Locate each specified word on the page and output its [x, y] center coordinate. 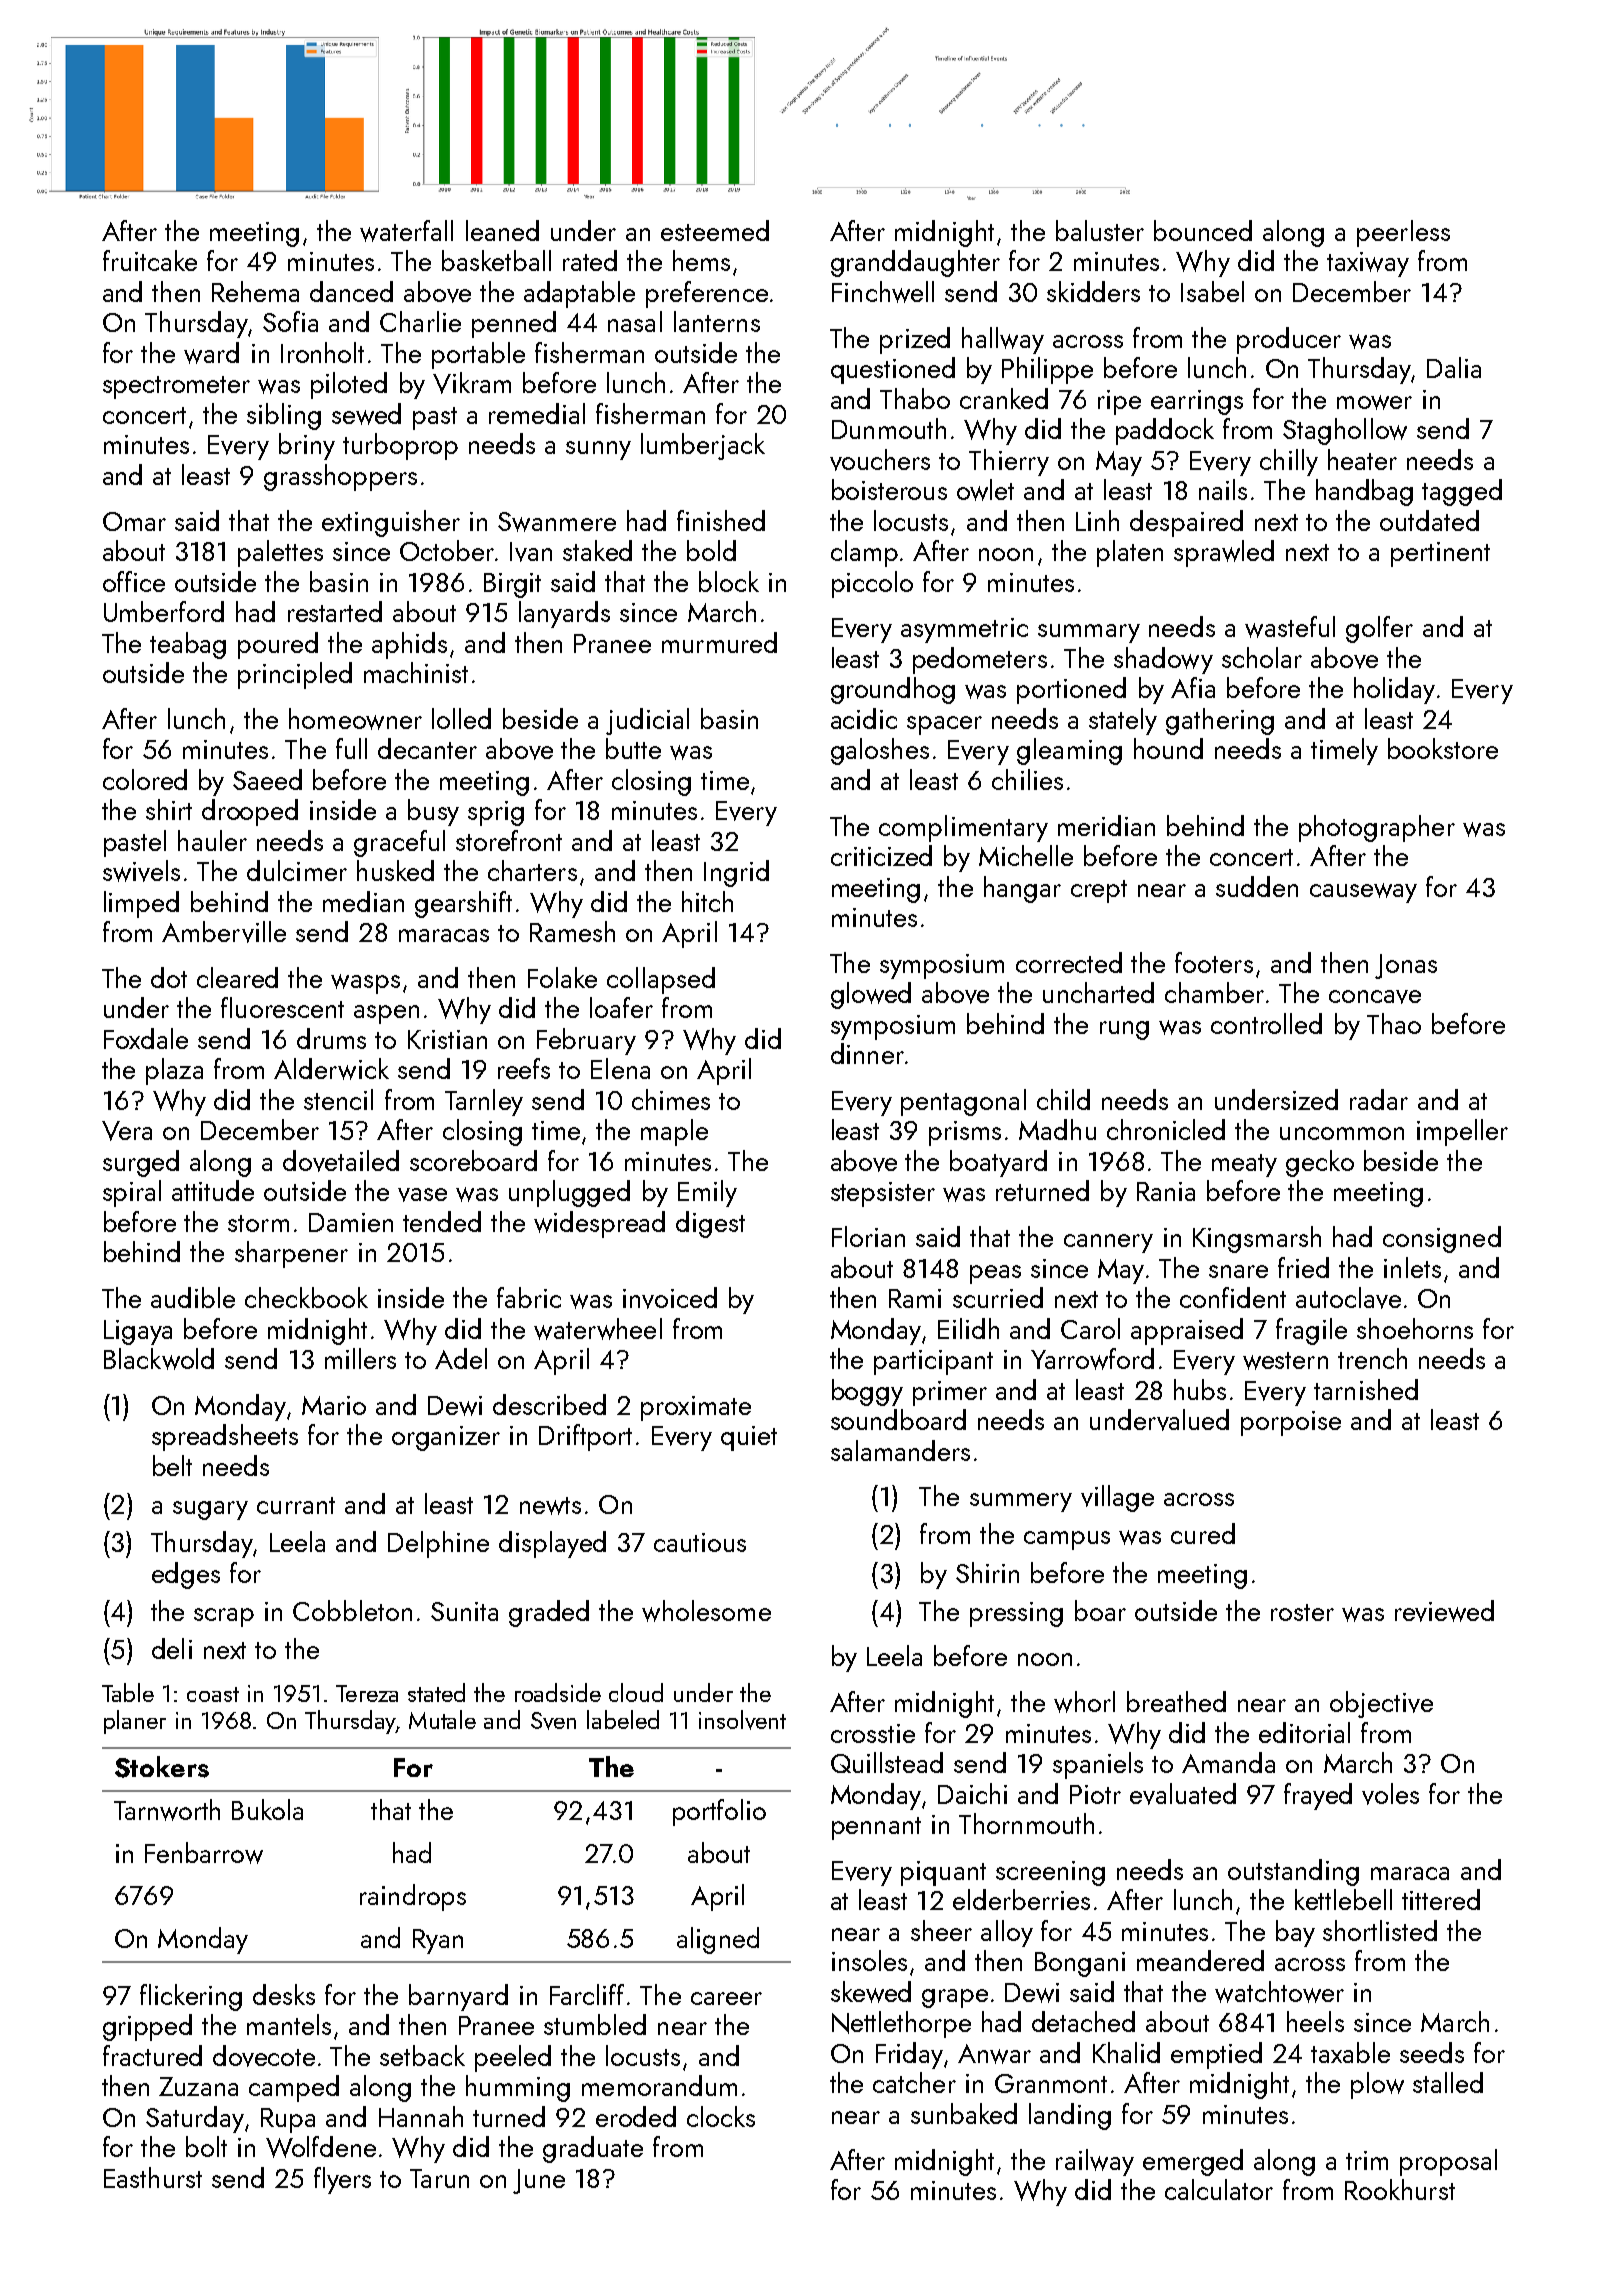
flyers [342, 2180]
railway [1095, 2162]
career [726, 1998]
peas [995, 1274]
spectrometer [176, 387]
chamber [1214, 992]
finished [721, 520]
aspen [386, 1014]
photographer [1377, 828]
